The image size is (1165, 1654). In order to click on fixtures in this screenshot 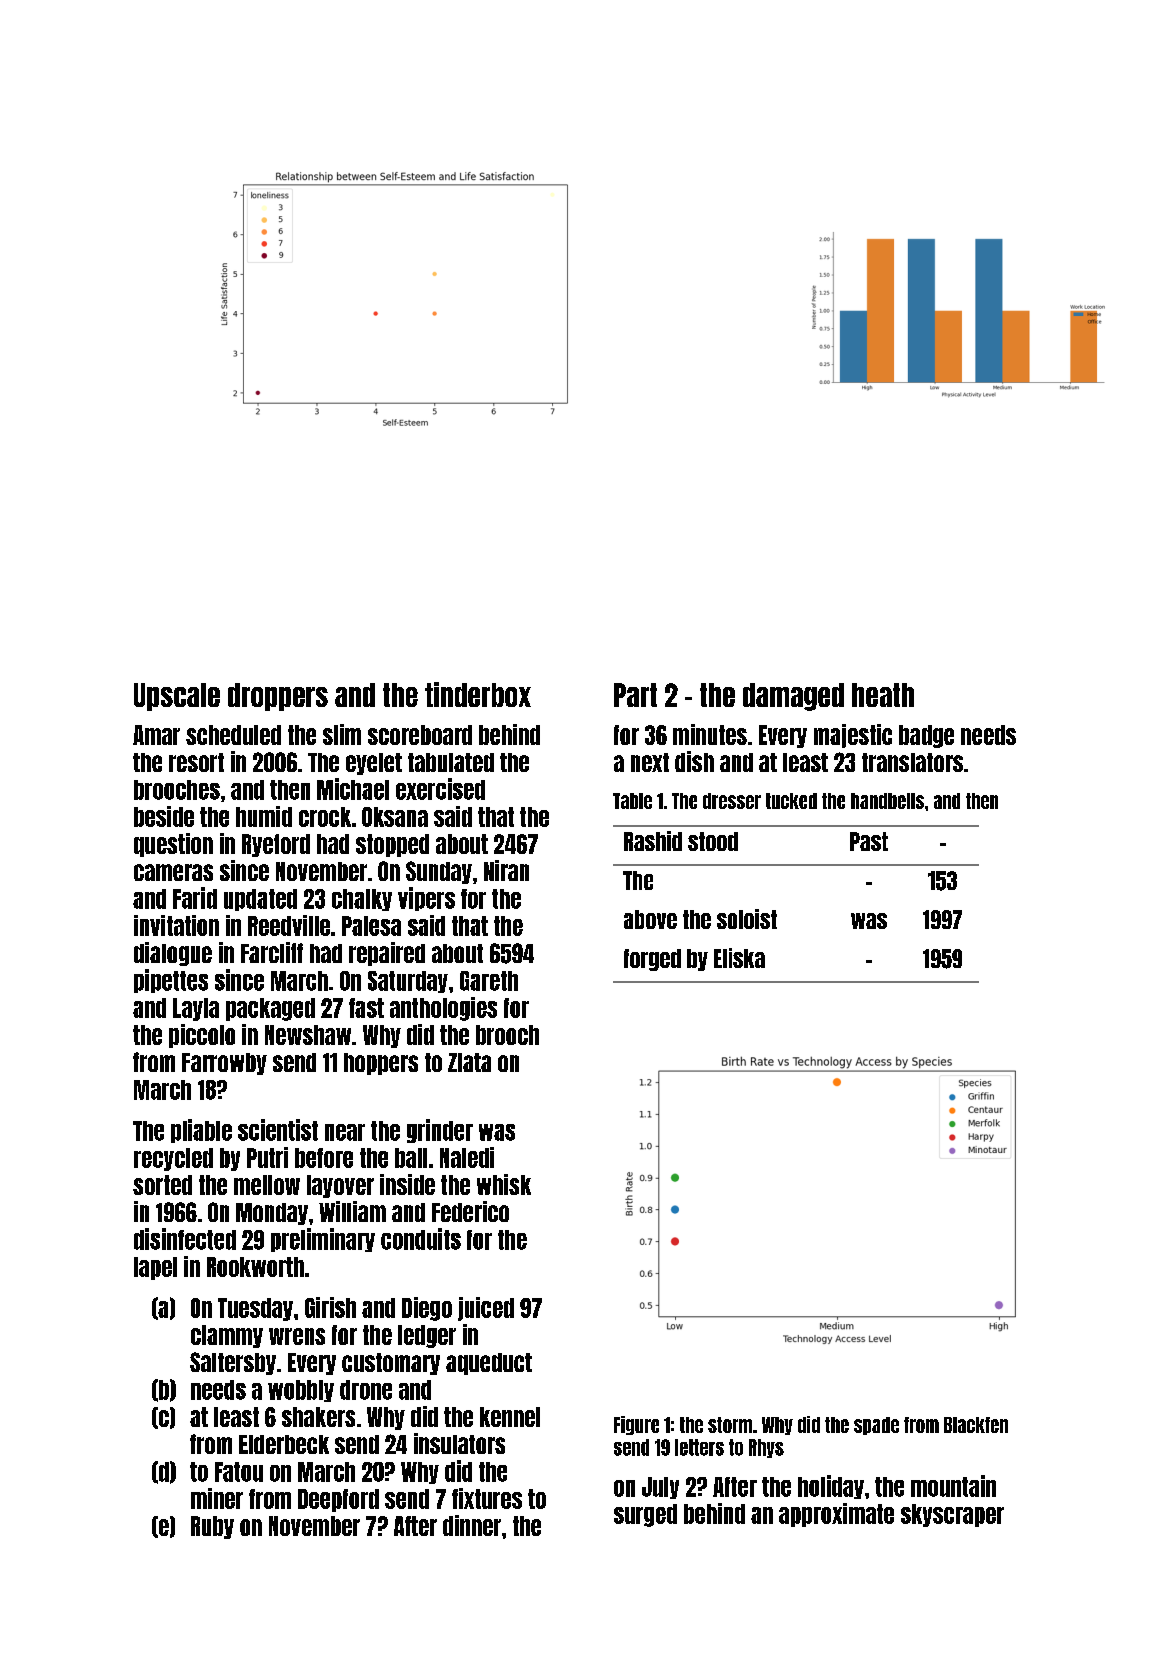, I will do `click(487, 1498)`.
